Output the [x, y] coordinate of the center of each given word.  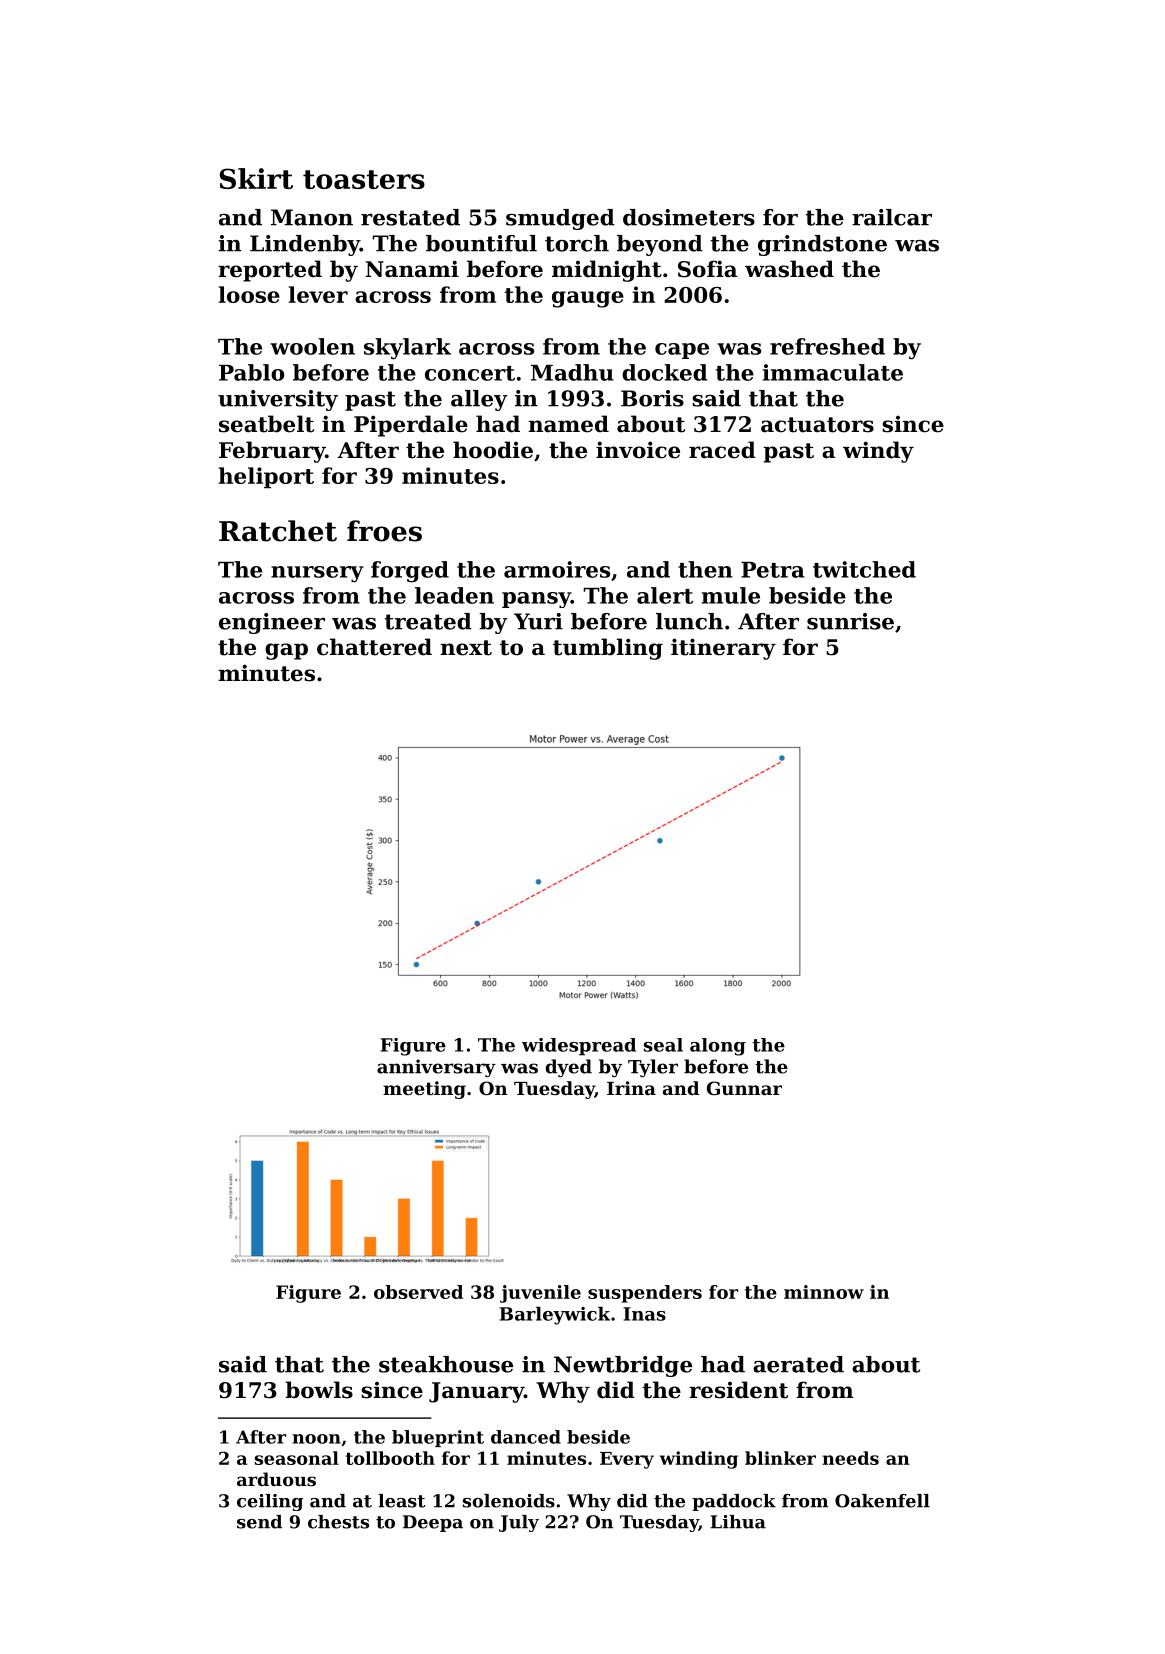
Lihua [738, 1522]
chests [338, 1522]
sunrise [850, 621]
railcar [892, 217]
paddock [734, 1502]
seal [663, 1045]
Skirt [256, 178]
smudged [560, 219]
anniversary [436, 1068]
